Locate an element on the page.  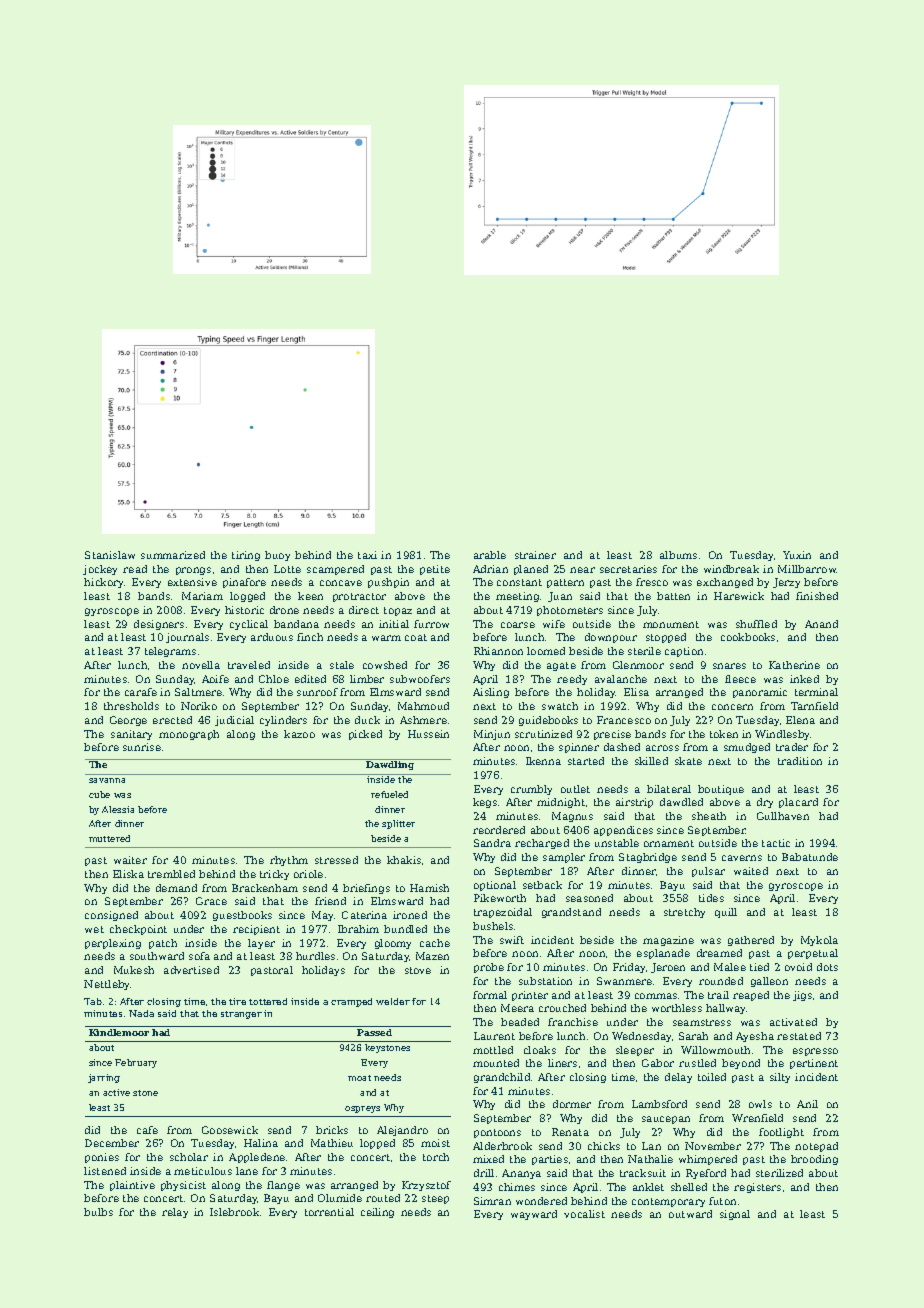
Babatunde is located at coordinates (810, 857).
